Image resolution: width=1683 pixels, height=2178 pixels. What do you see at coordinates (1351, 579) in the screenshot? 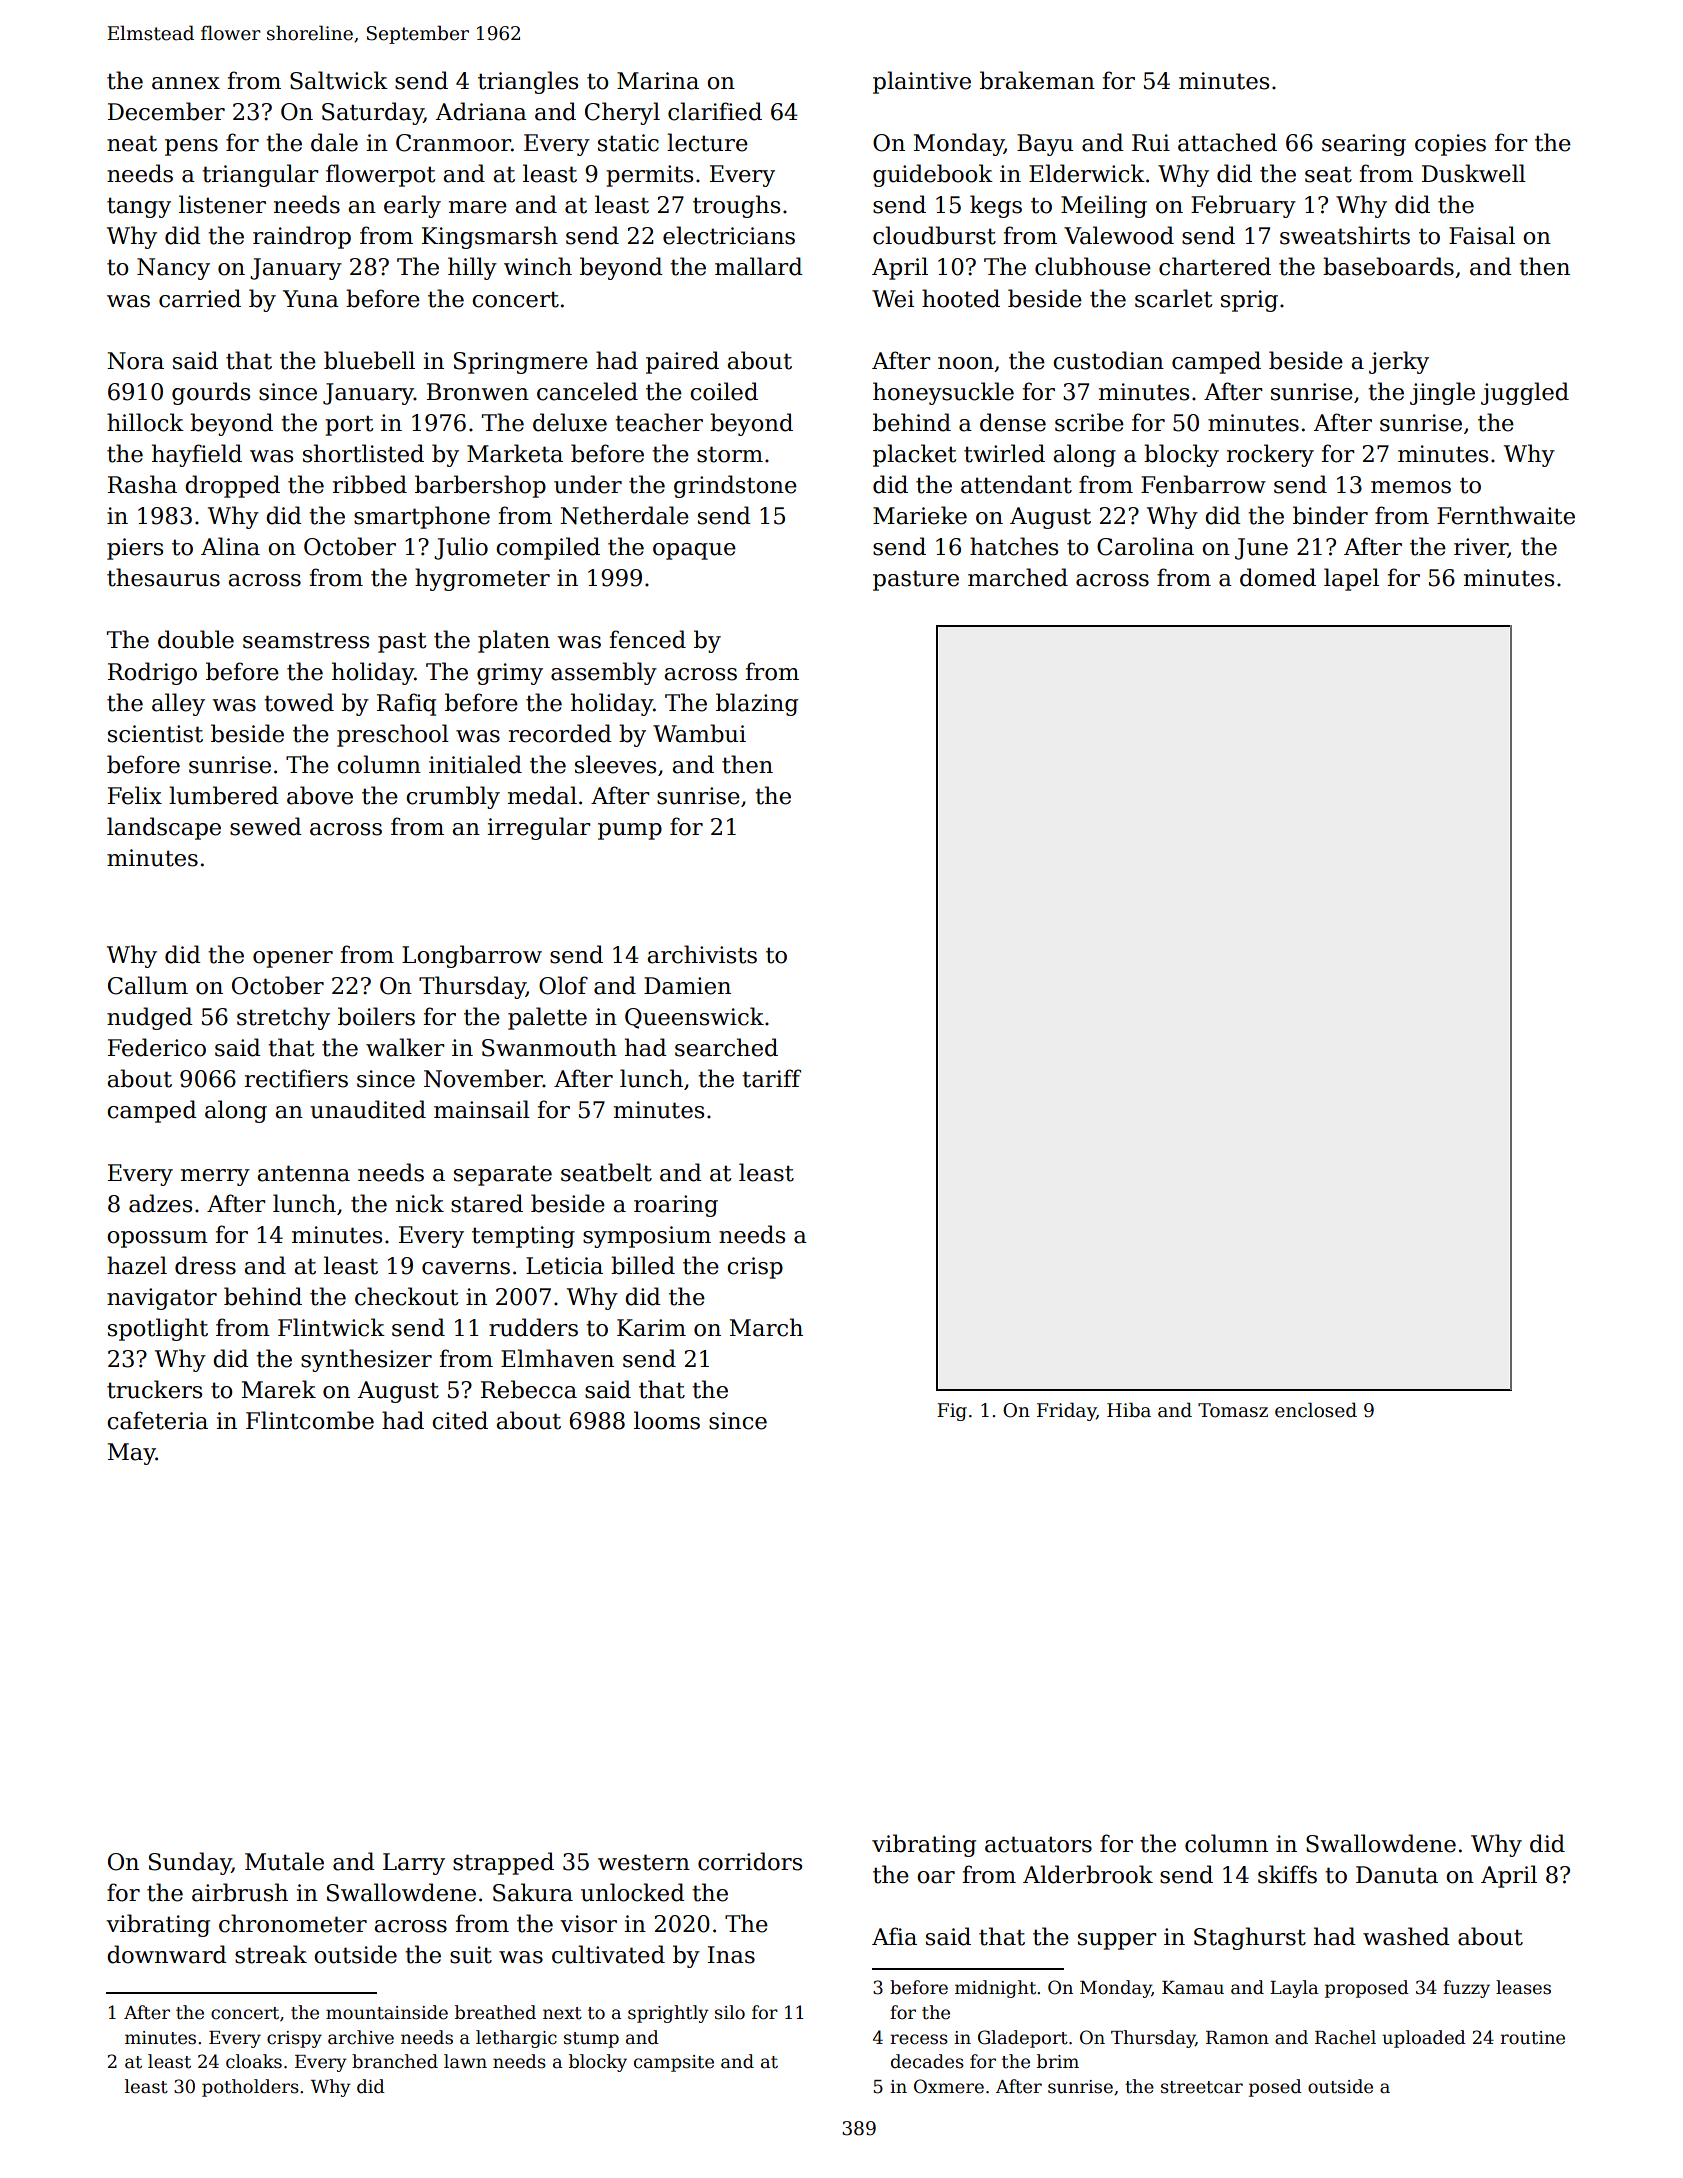
I see `lapel` at bounding box center [1351, 579].
